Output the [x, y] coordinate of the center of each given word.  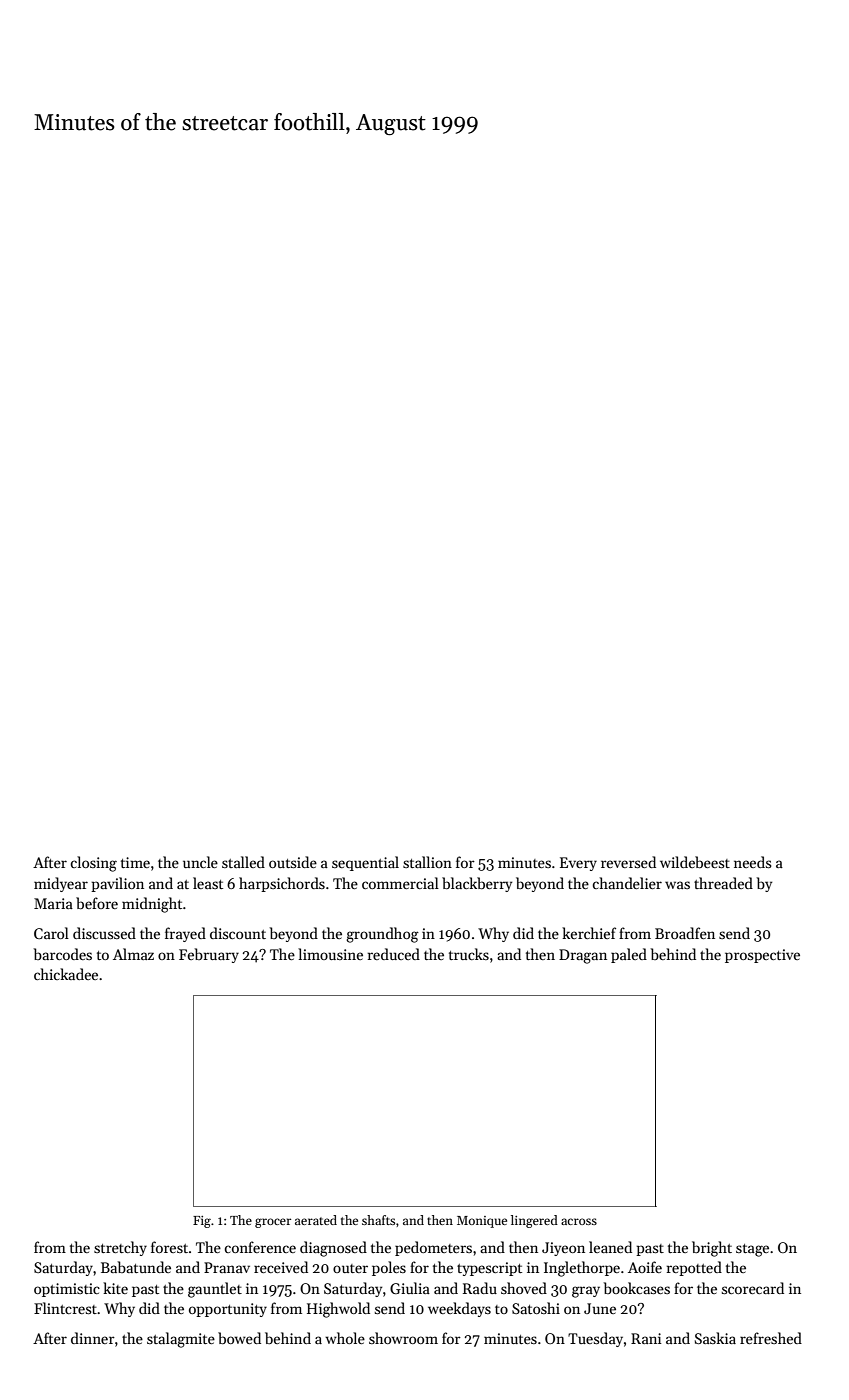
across [579, 1221]
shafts [378, 1220]
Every [578, 864]
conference [260, 1247]
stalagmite [181, 1340]
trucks [469, 954]
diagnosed [333, 1249]
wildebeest [695, 862]
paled [629, 955]
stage [752, 1250]
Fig [202, 1222]
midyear [61, 884]
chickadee [66, 974]
